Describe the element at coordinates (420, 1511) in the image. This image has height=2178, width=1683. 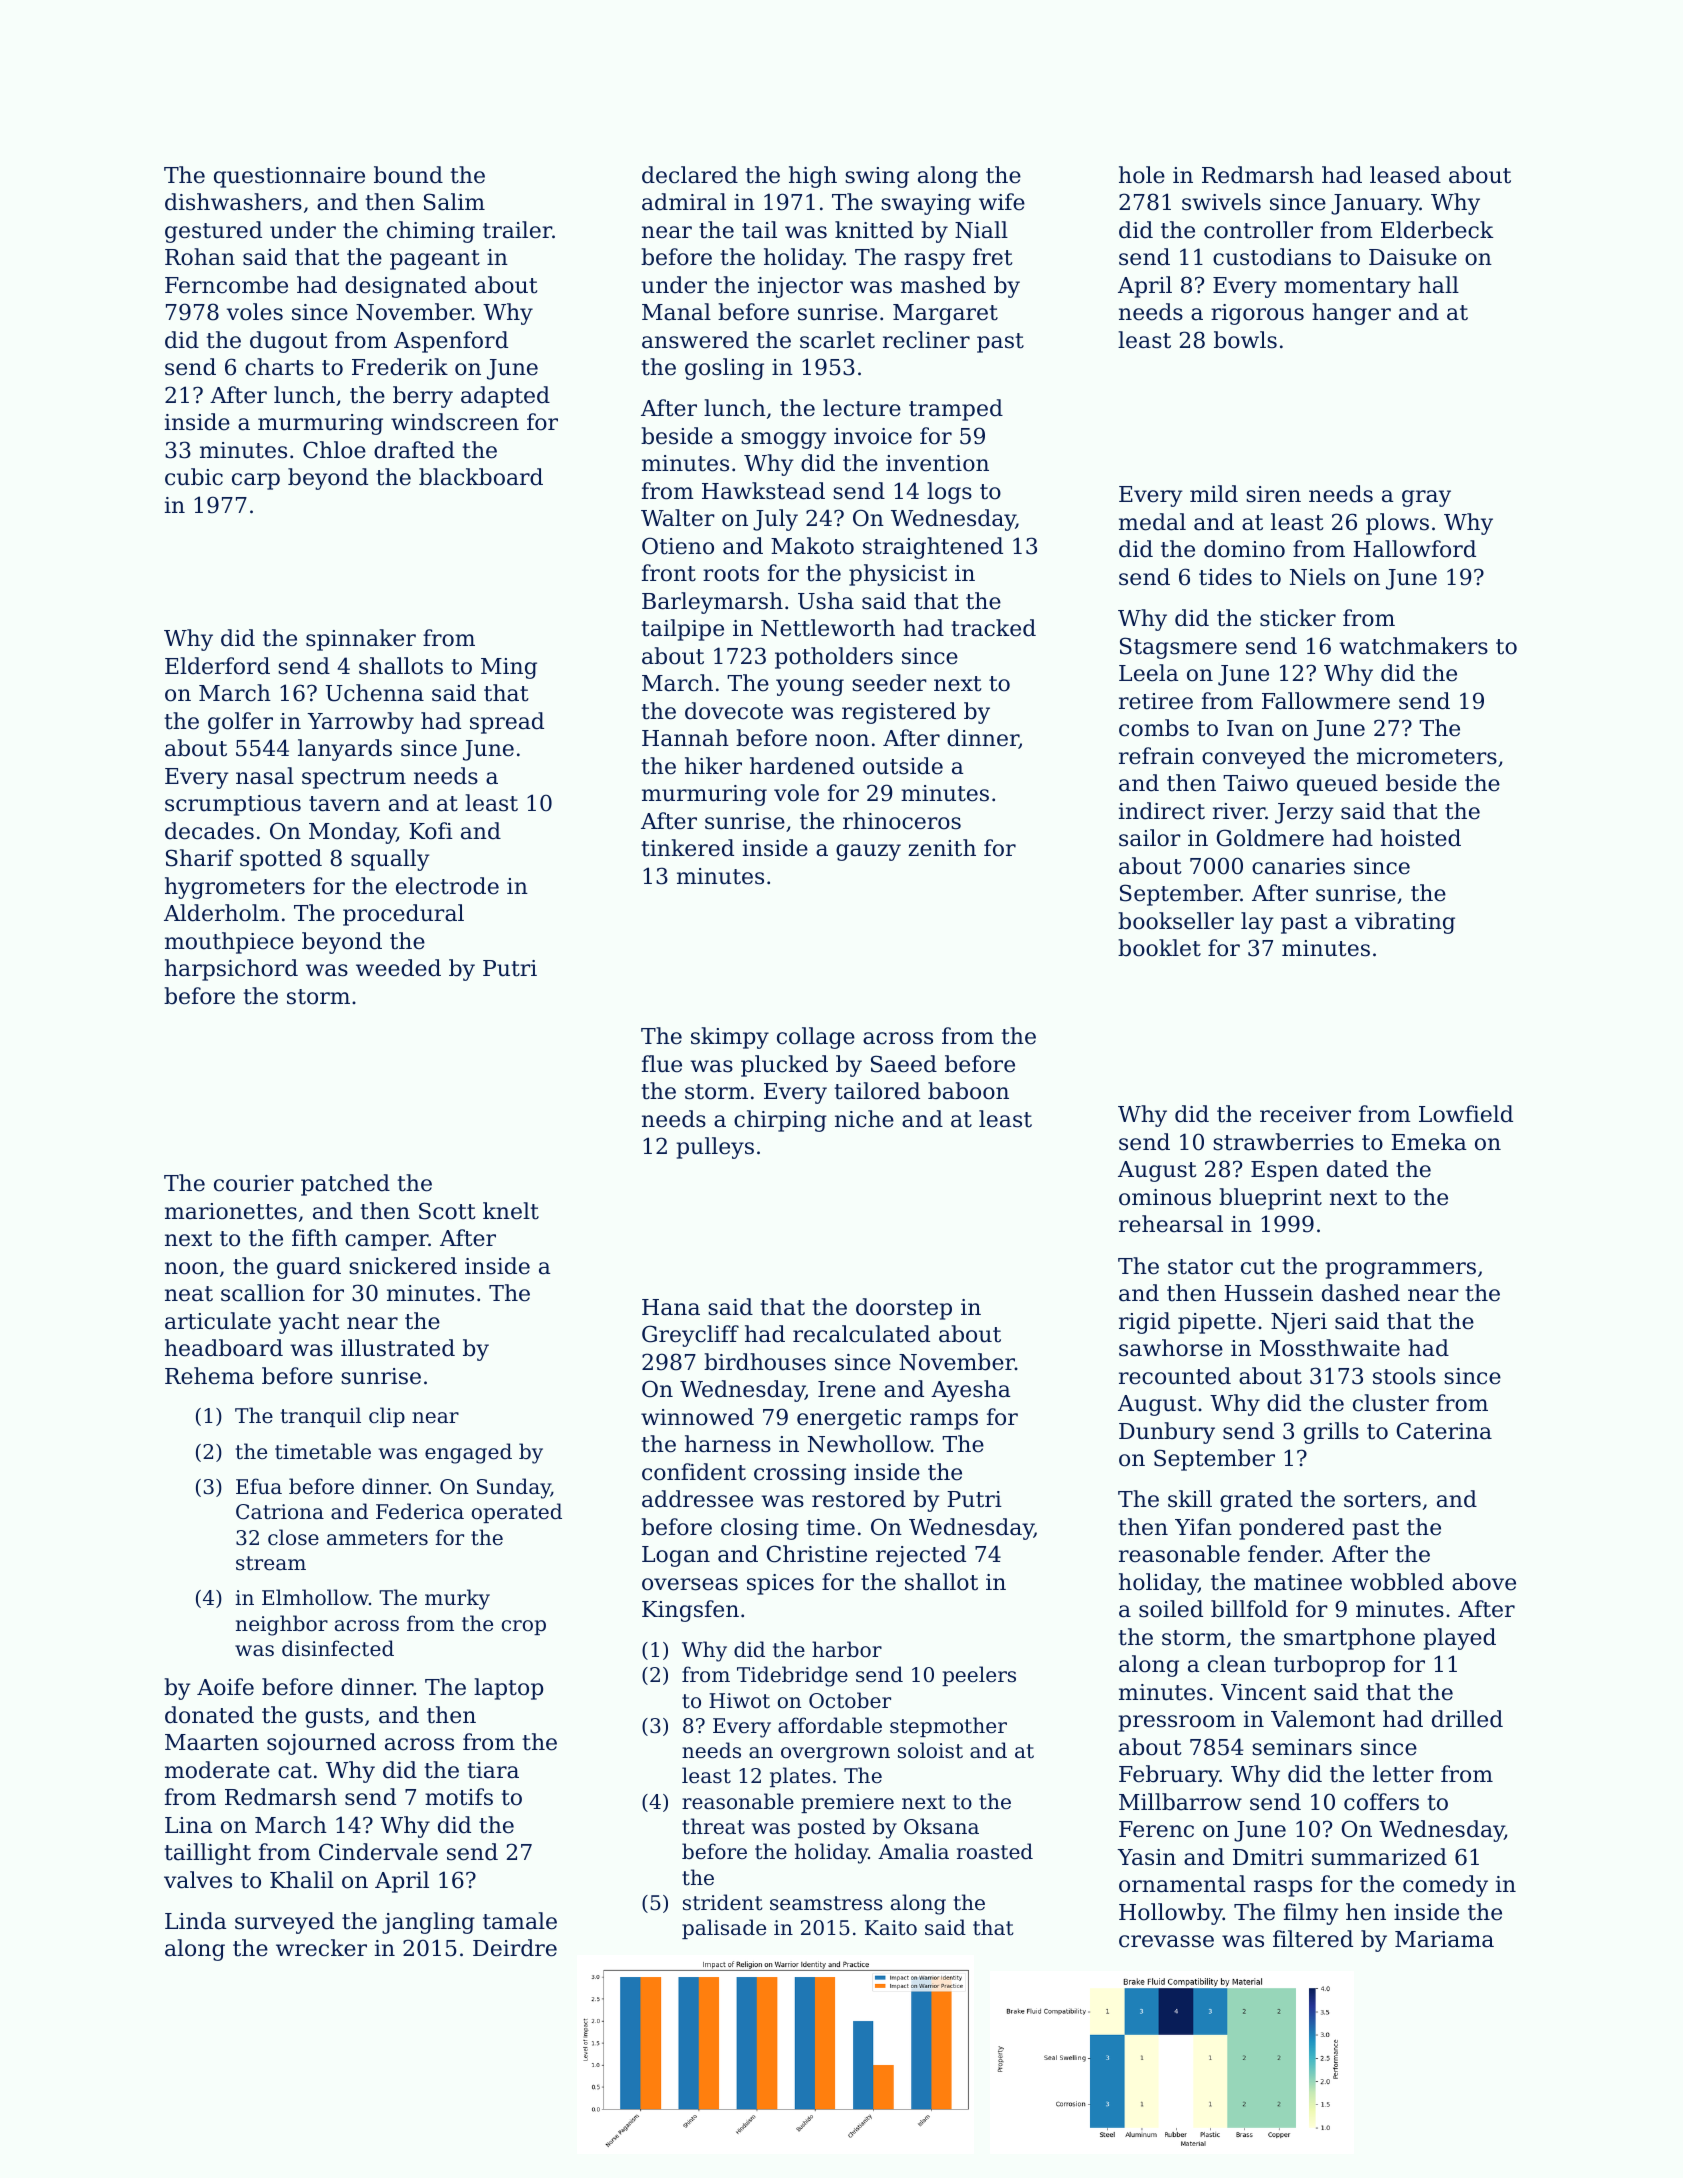
I see `Federica` at that location.
